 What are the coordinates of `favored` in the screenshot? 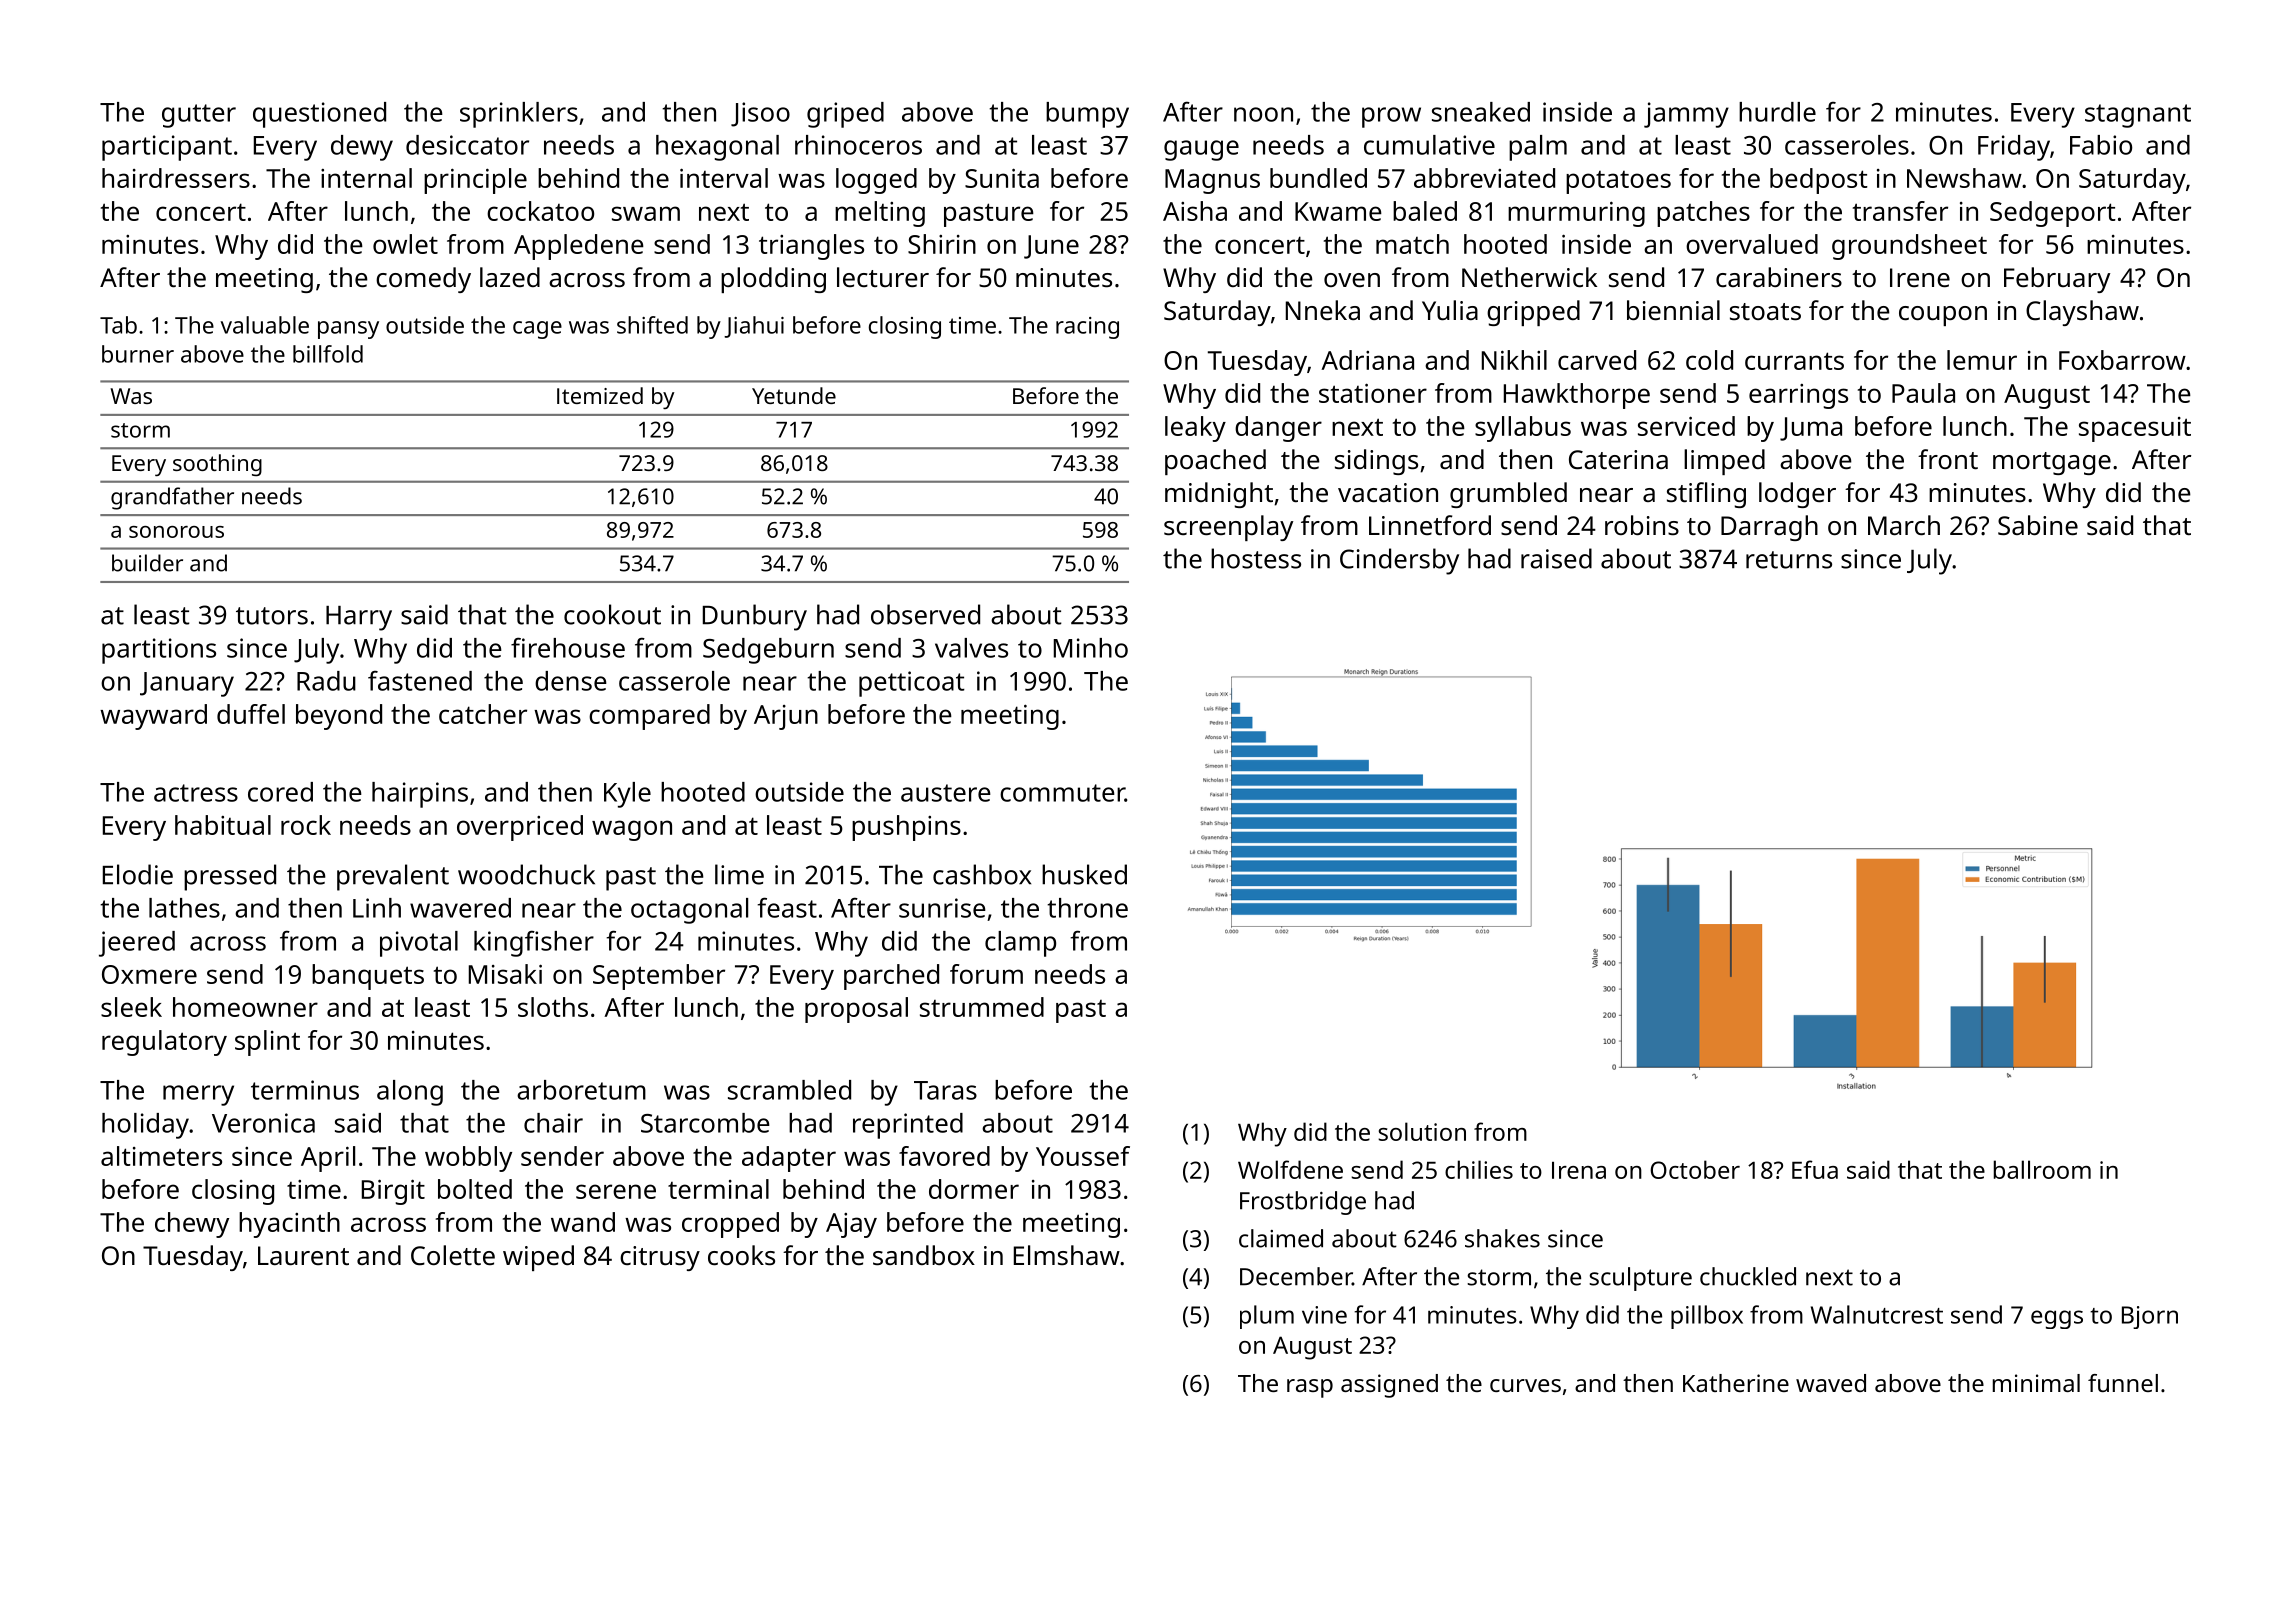 It's located at (944, 1156).
